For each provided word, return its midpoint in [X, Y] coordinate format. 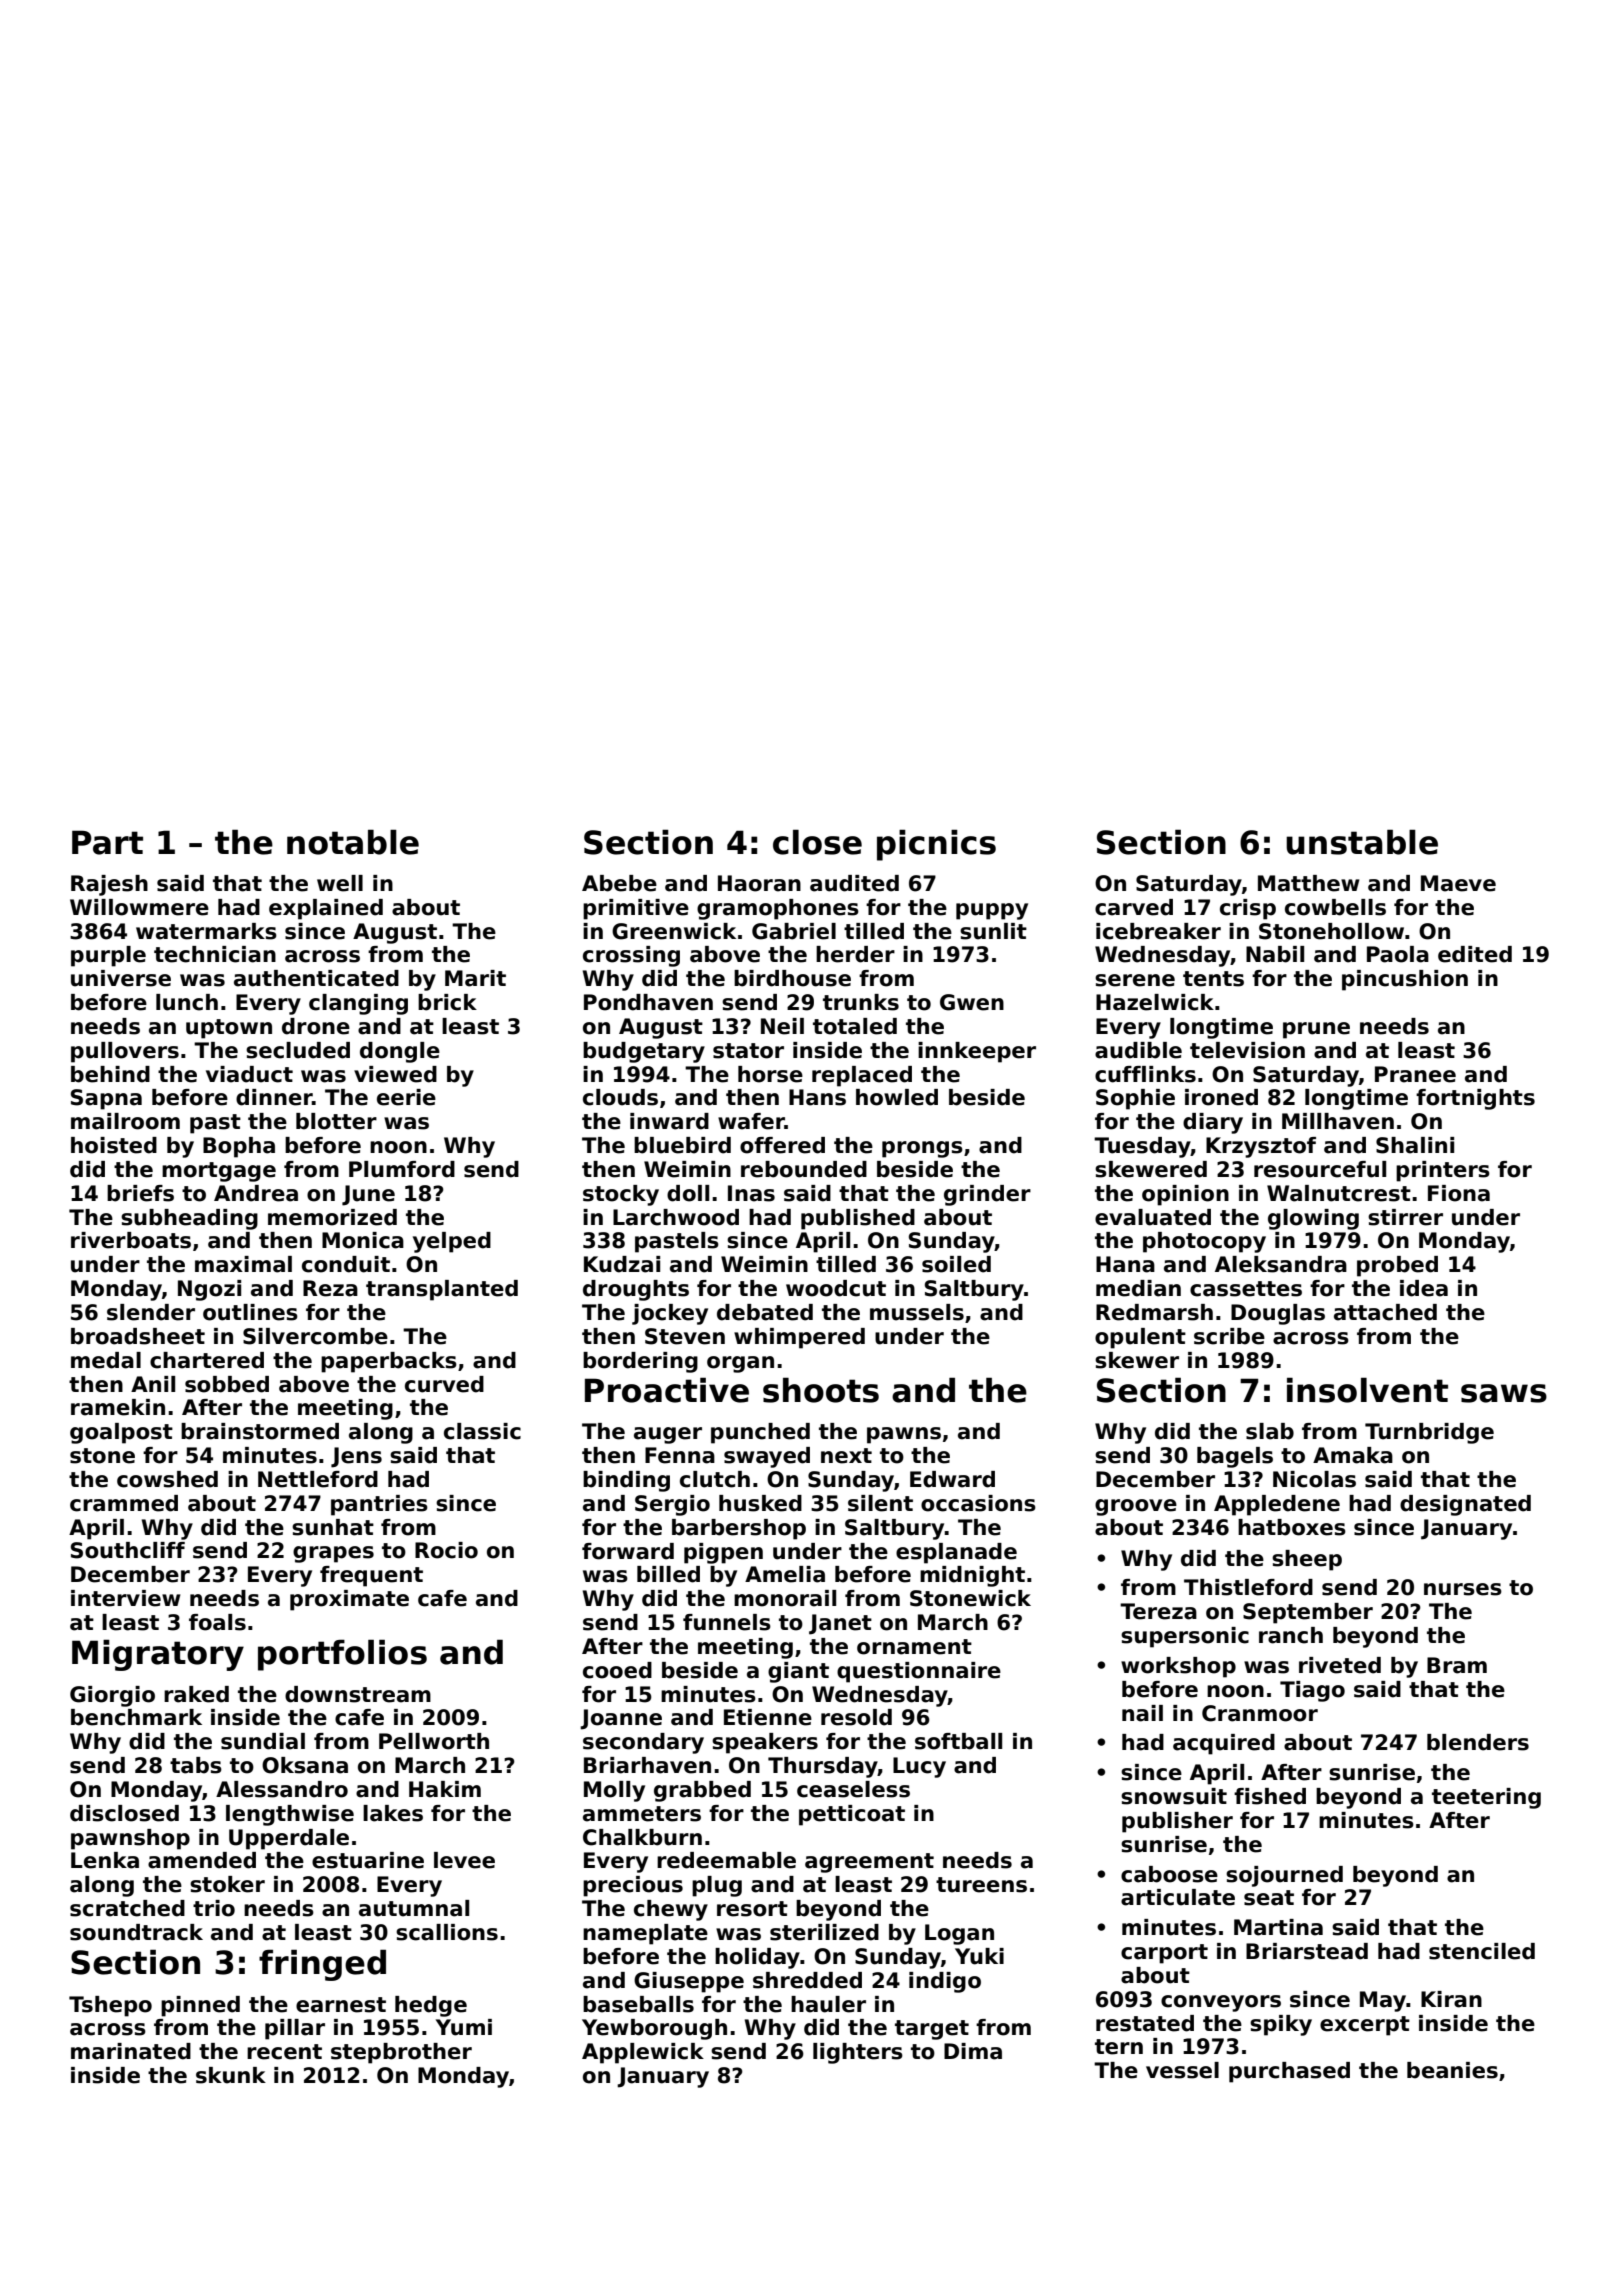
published [858, 1219]
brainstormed [260, 1431]
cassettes [1246, 1289]
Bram [1457, 1665]
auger [668, 1435]
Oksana [305, 1765]
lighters [858, 2053]
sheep [1307, 1560]
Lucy [919, 1767]
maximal [243, 1264]
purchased [1289, 2072]
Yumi [464, 2027]
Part [107, 842]
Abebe [619, 883]
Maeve [1458, 883]
